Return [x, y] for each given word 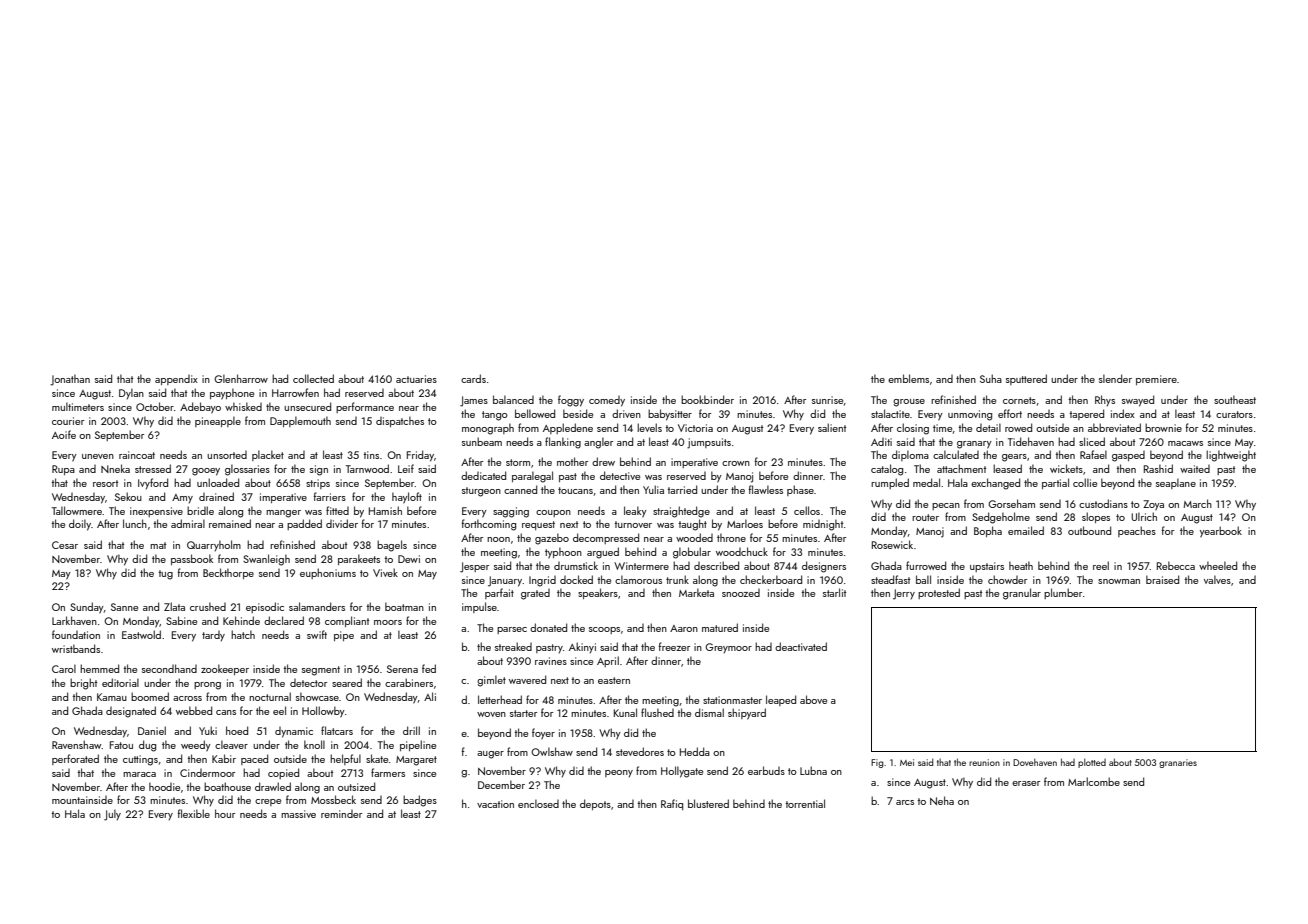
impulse [479, 607]
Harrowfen [295, 392]
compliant [347, 621]
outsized [356, 786]
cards [473, 378]
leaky [635, 512]
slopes [1096, 517]
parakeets [359, 559]
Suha [991, 378]
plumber [1063, 593]
